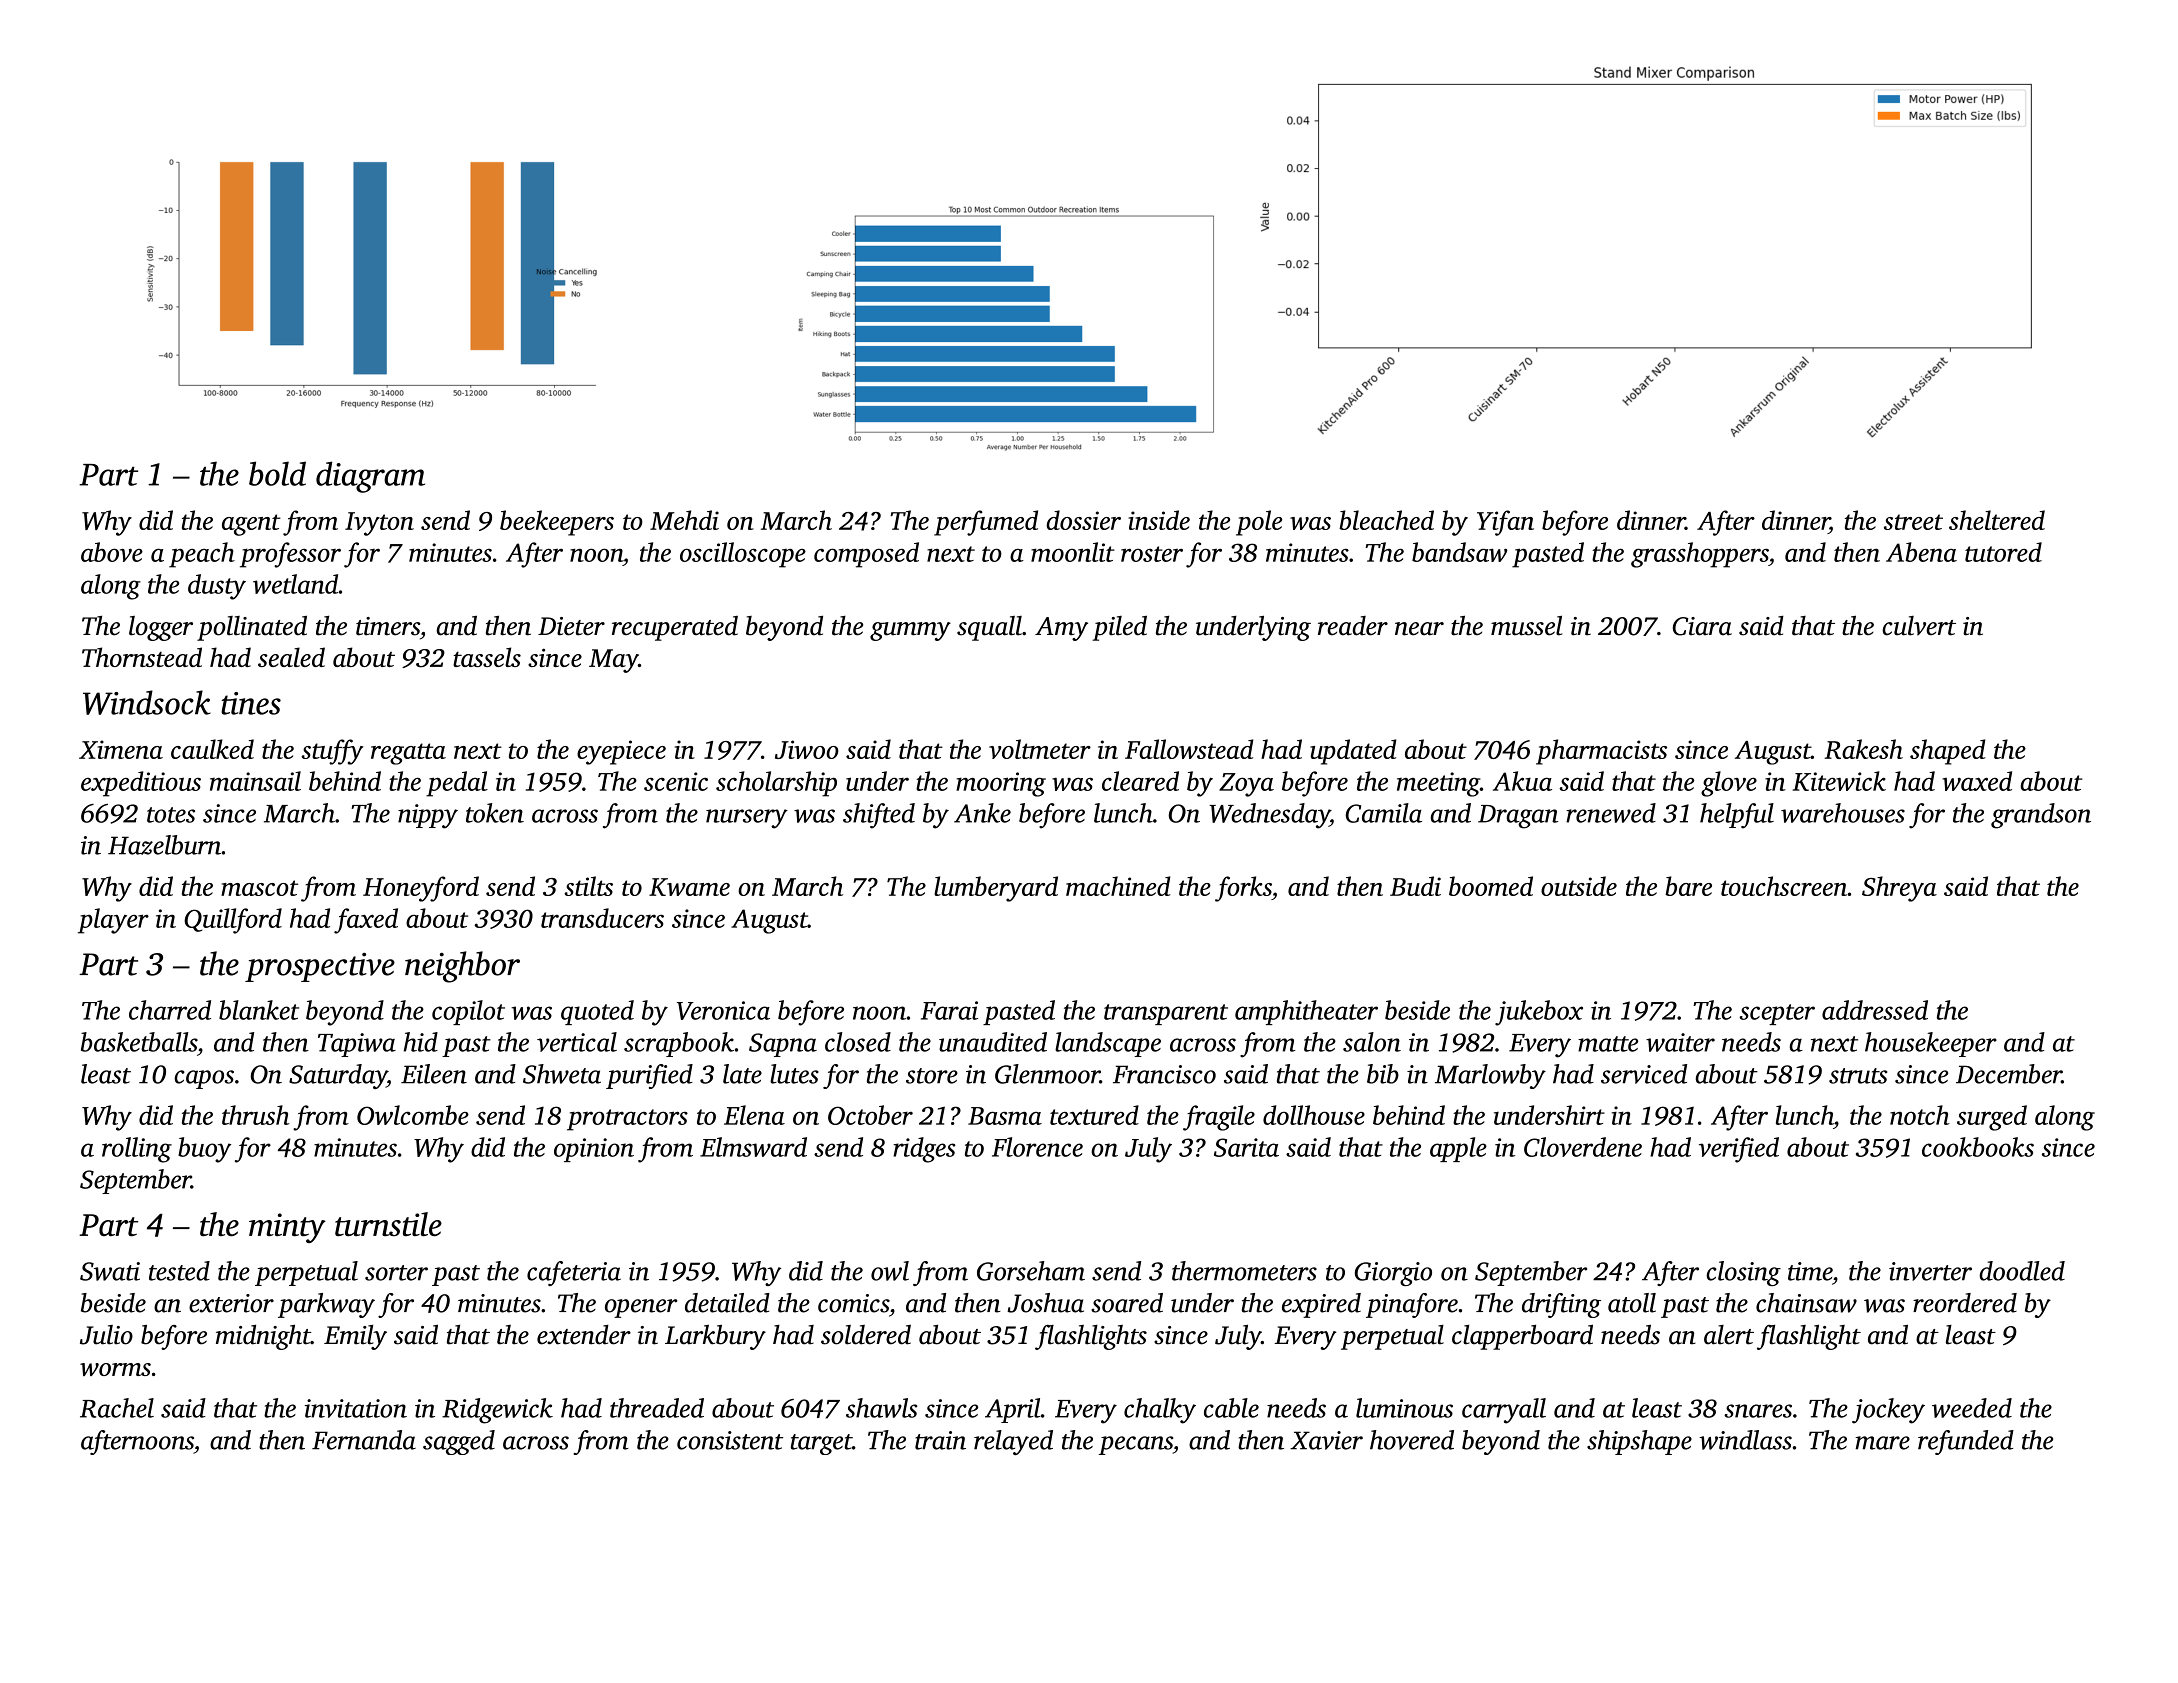 This document has width=2178, height=1683. Describe the element at coordinates (1806, 1303) in the document. I see `chainsaw` at that location.
